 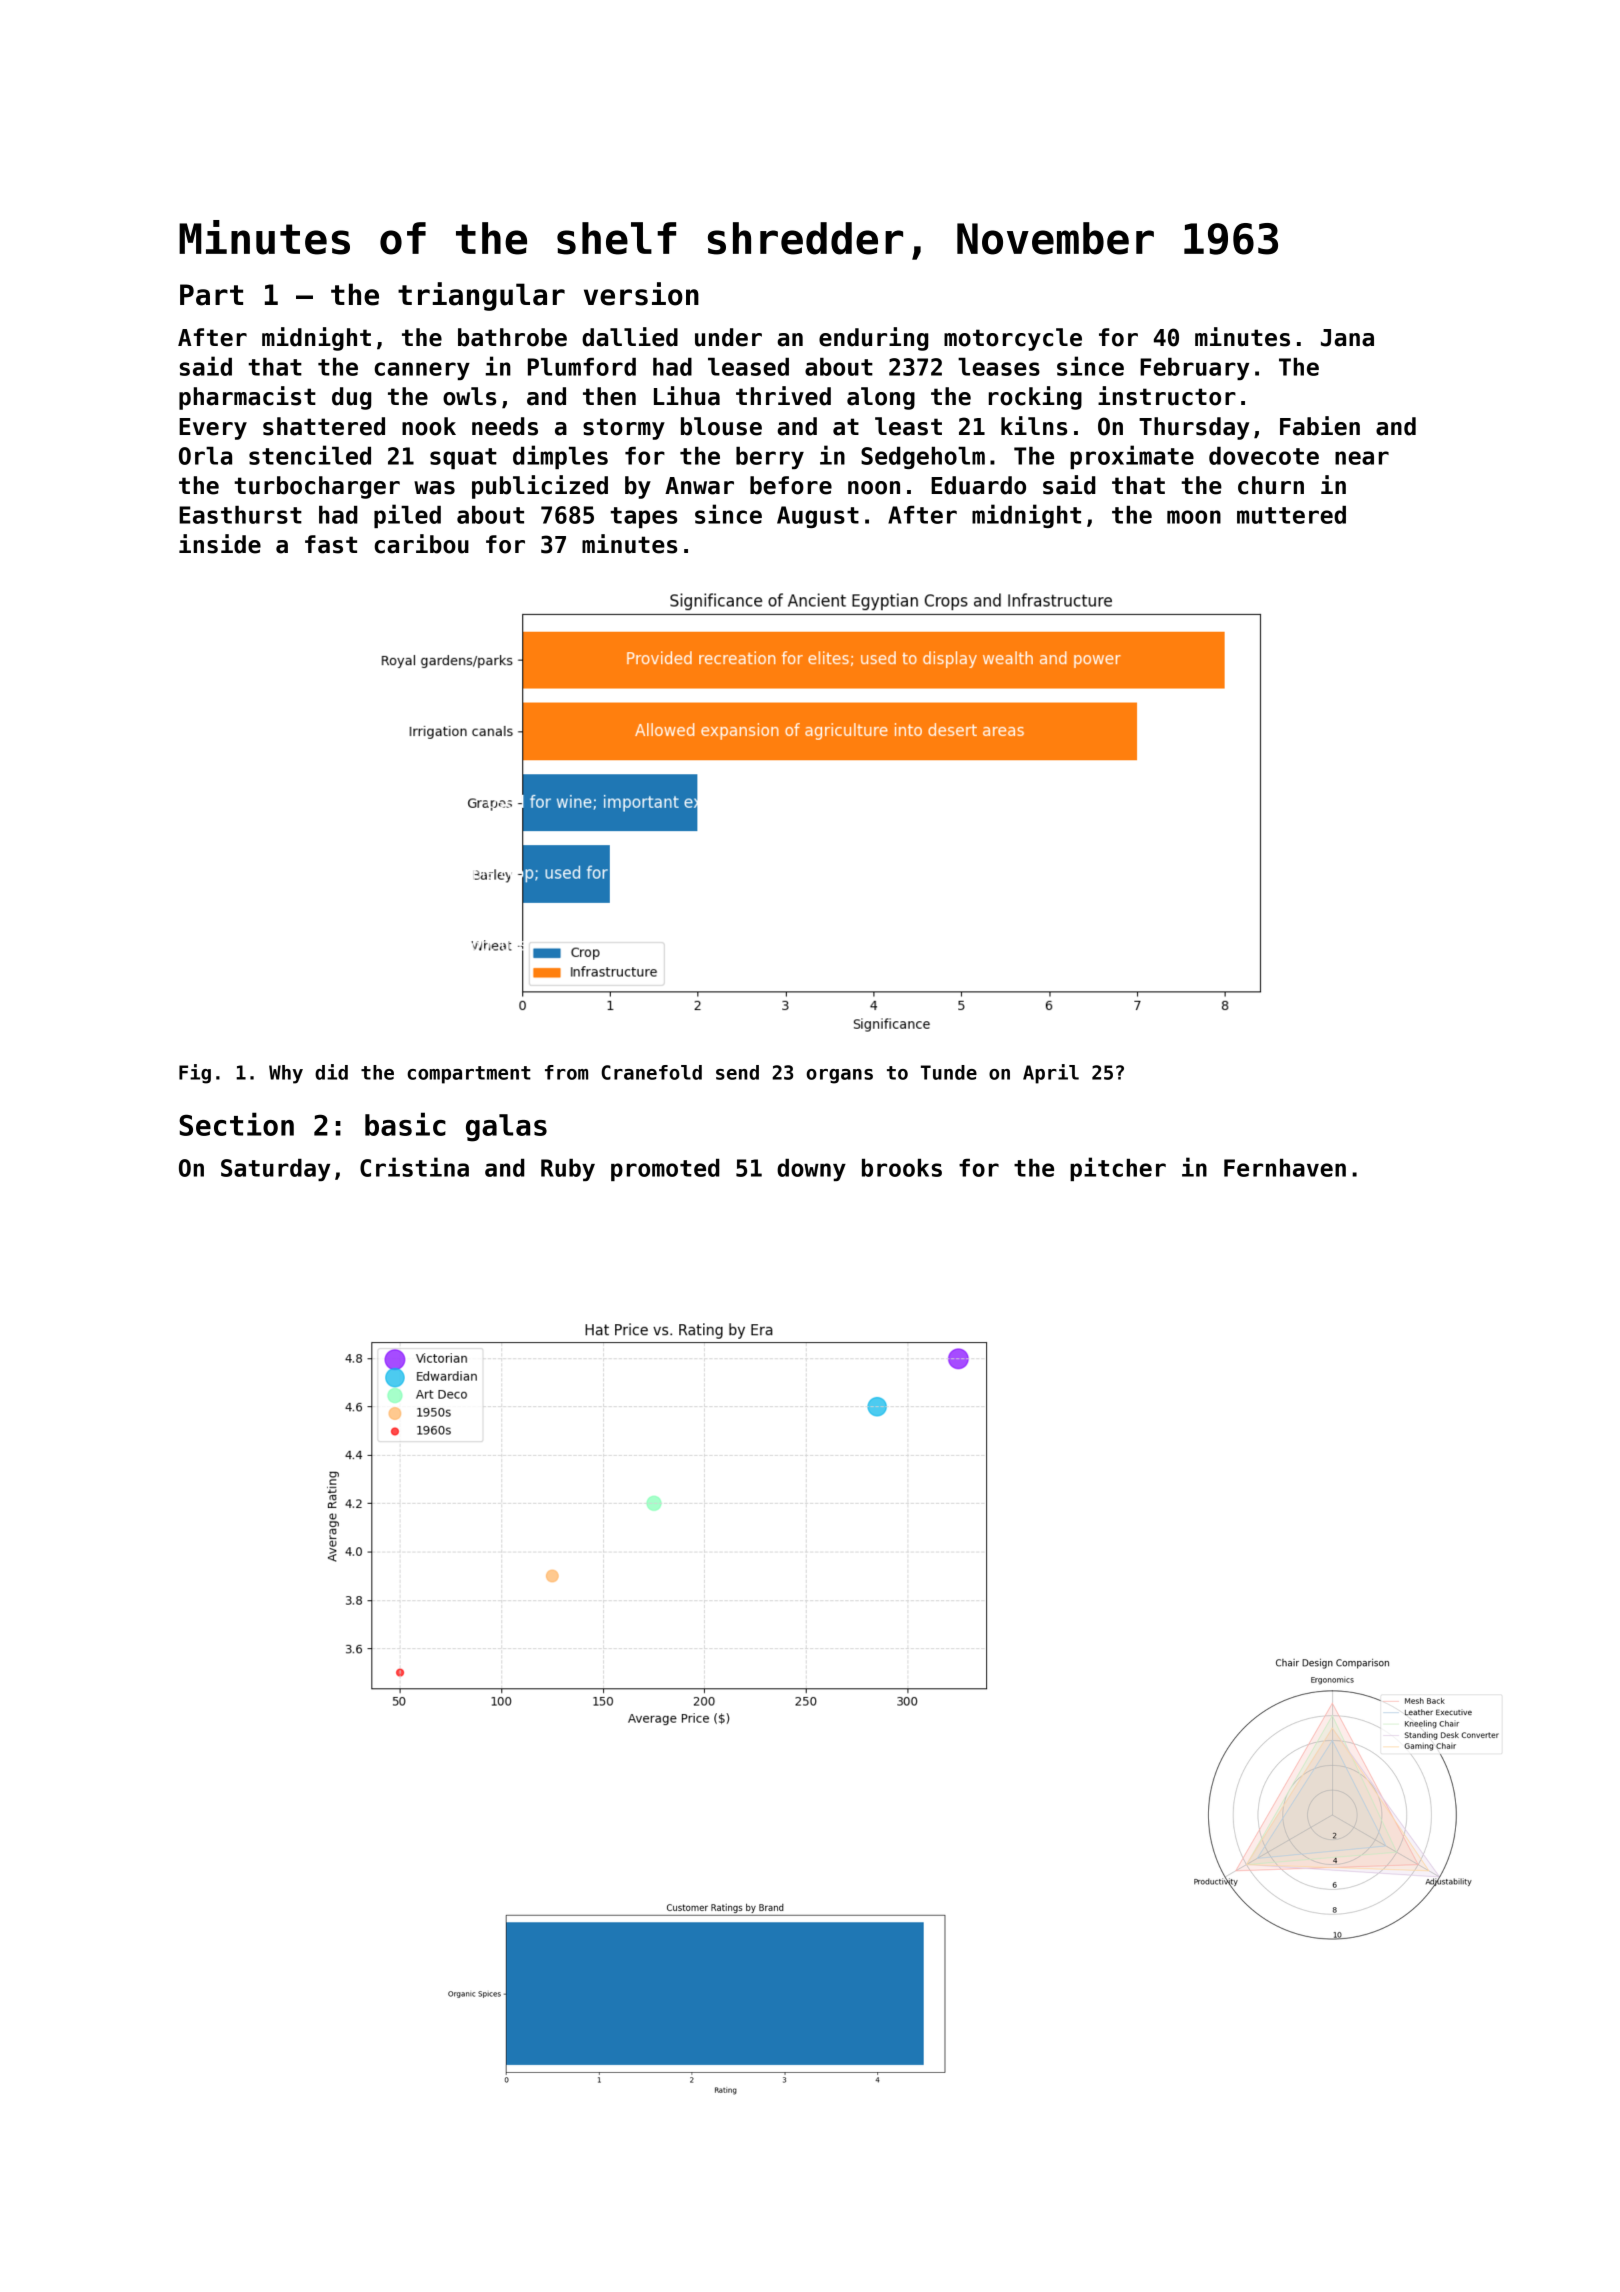 I want to click on basic, so click(x=405, y=1124).
